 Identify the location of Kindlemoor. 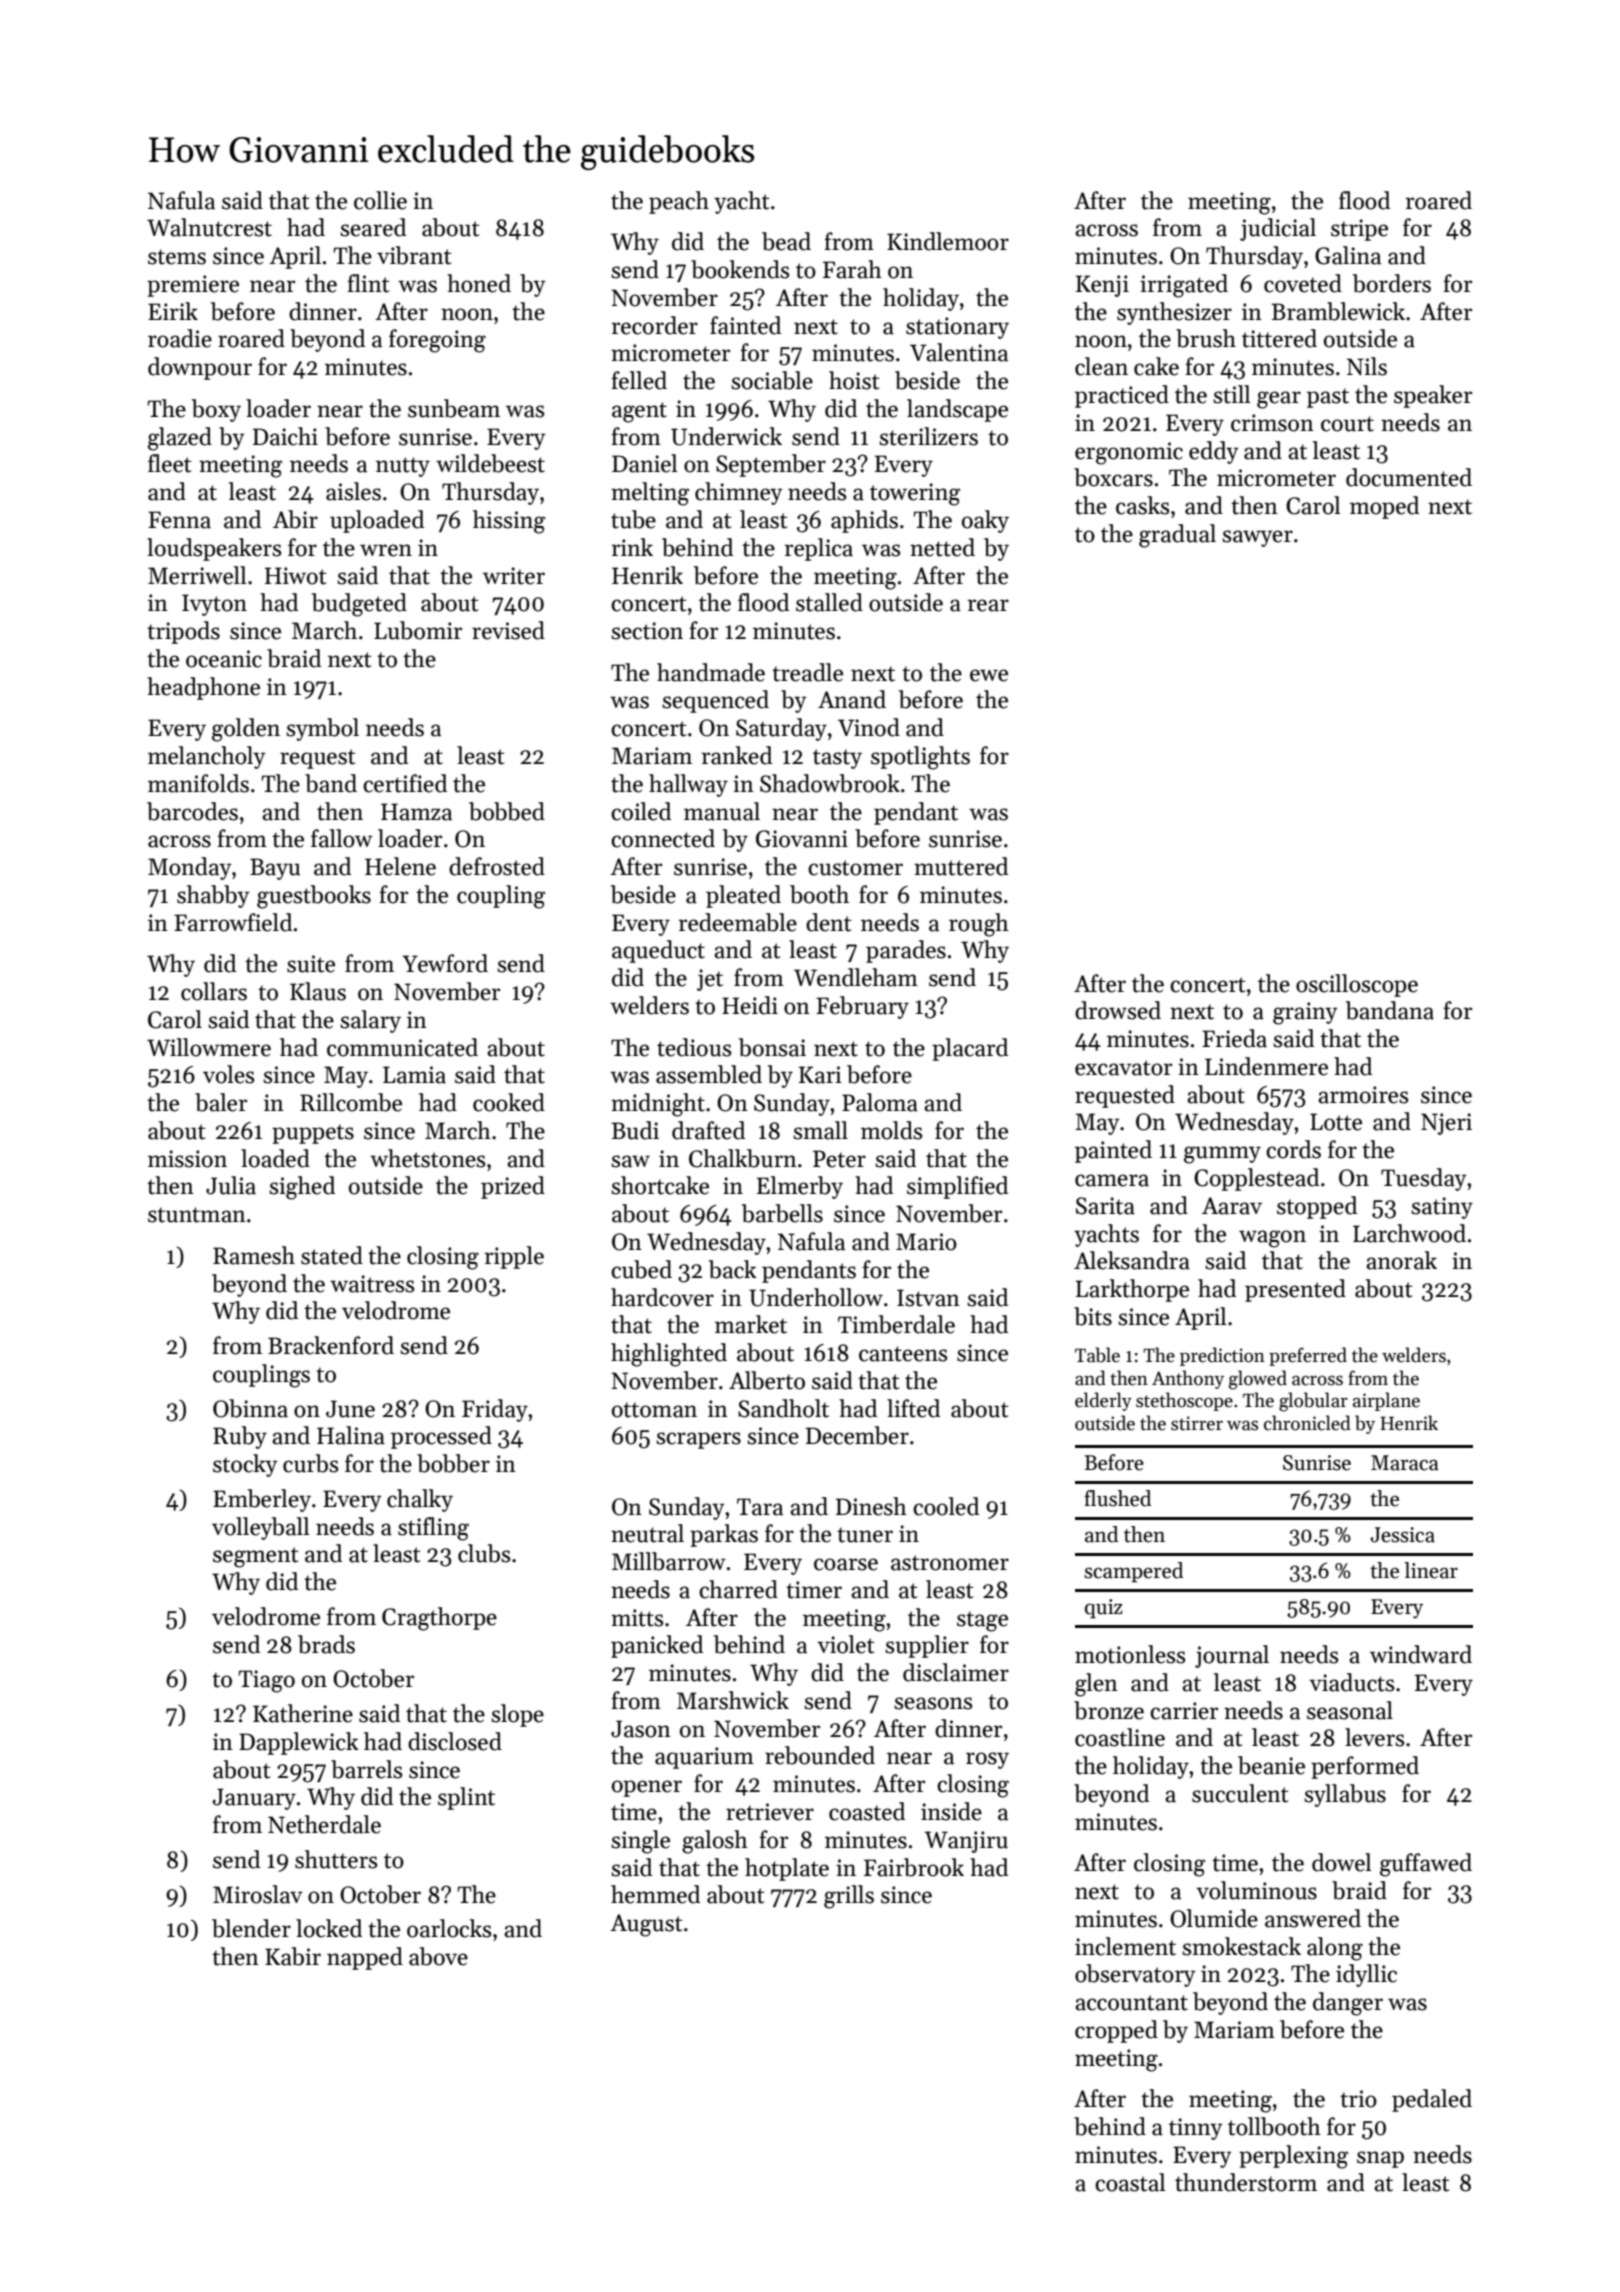
(948, 241).
